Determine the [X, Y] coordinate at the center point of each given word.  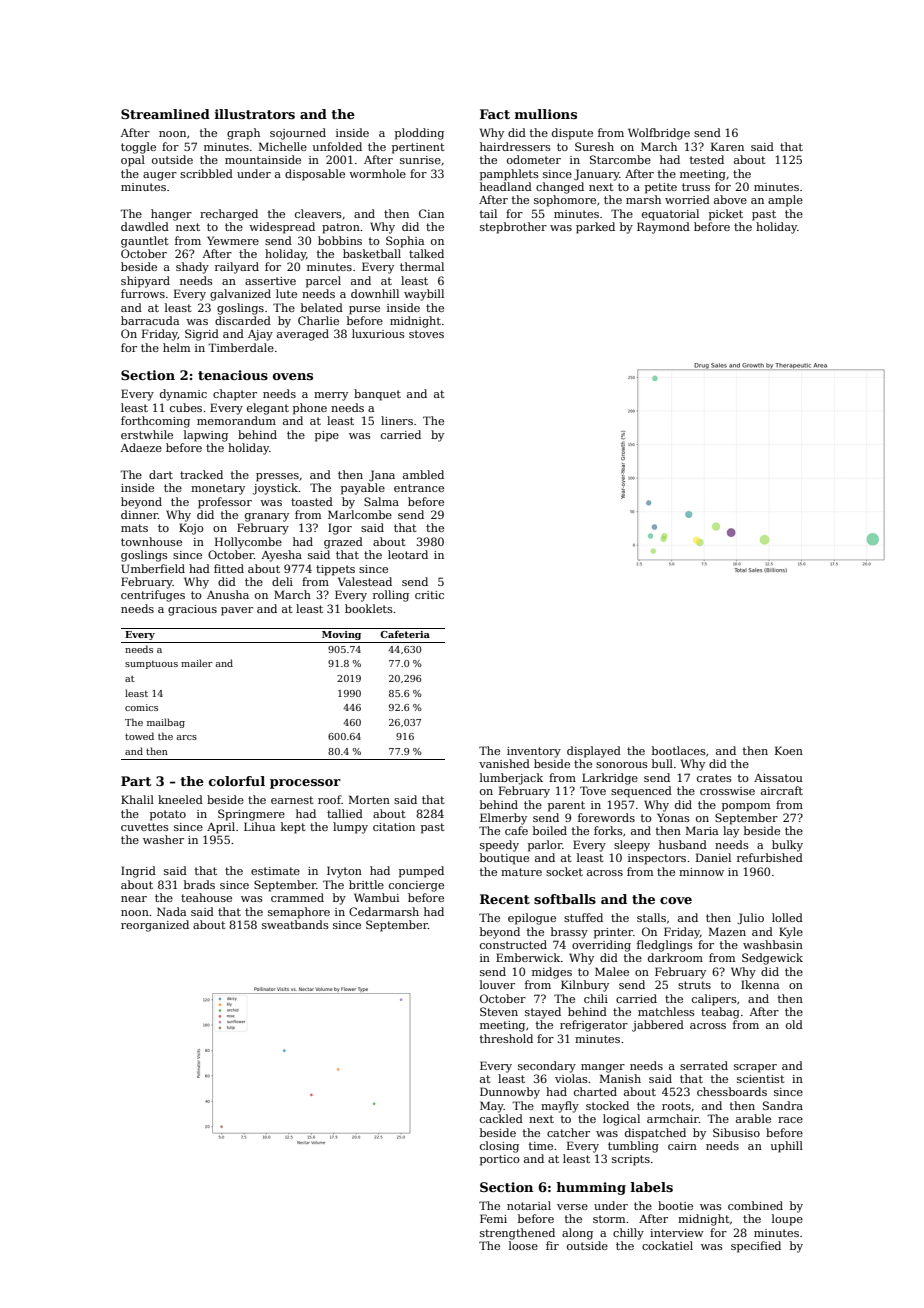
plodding [419, 134]
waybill [424, 295]
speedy [499, 846]
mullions [545, 114]
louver [497, 984]
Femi [493, 1218]
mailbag [166, 723]
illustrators [254, 114]
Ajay [260, 335]
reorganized [155, 926]
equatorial [670, 215]
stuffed [583, 917]
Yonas [673, 817]
